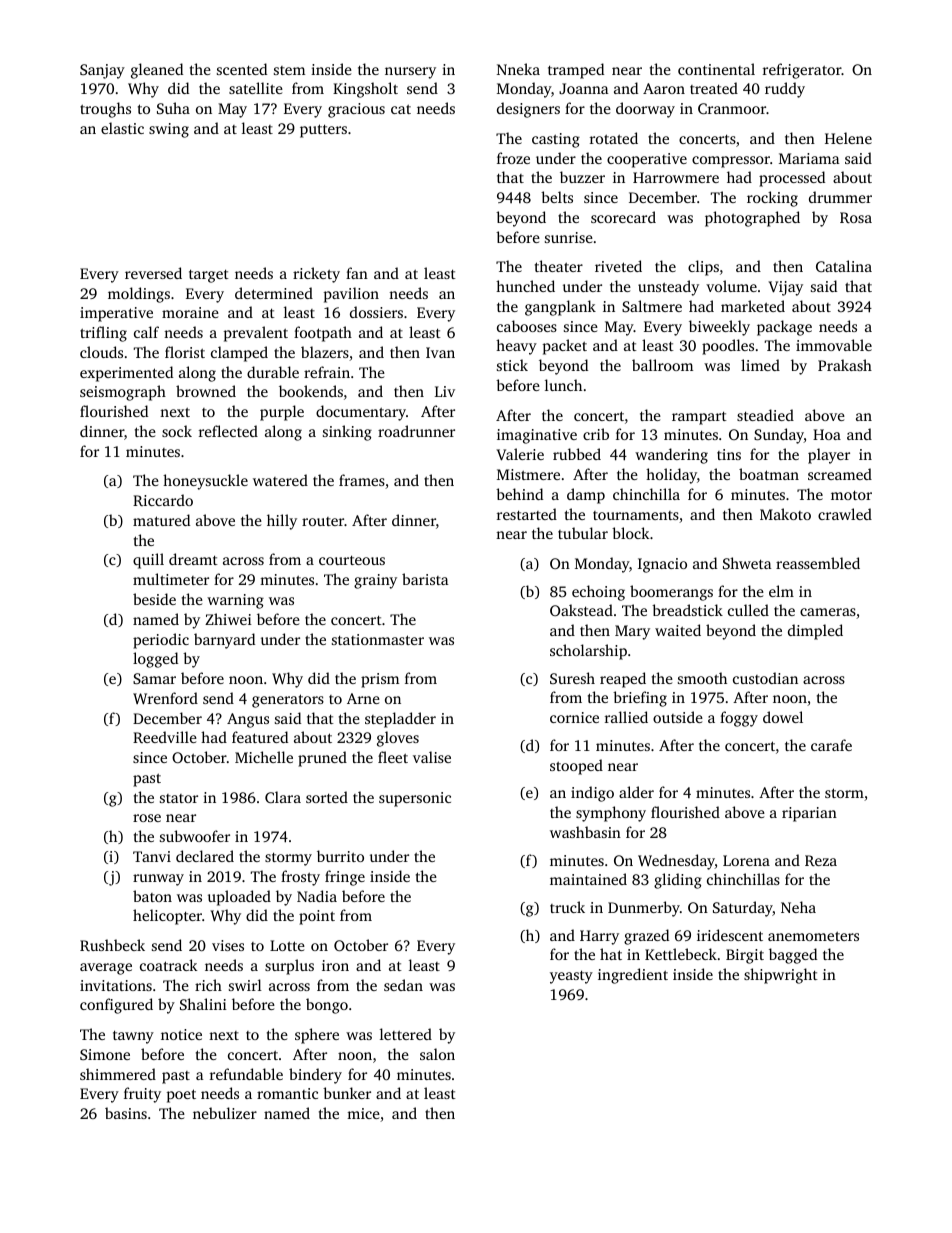 The width and height of the image is (952, 1233). Describe the element at coordinates (363, 1113) in the image. I see `mice` at that location.
